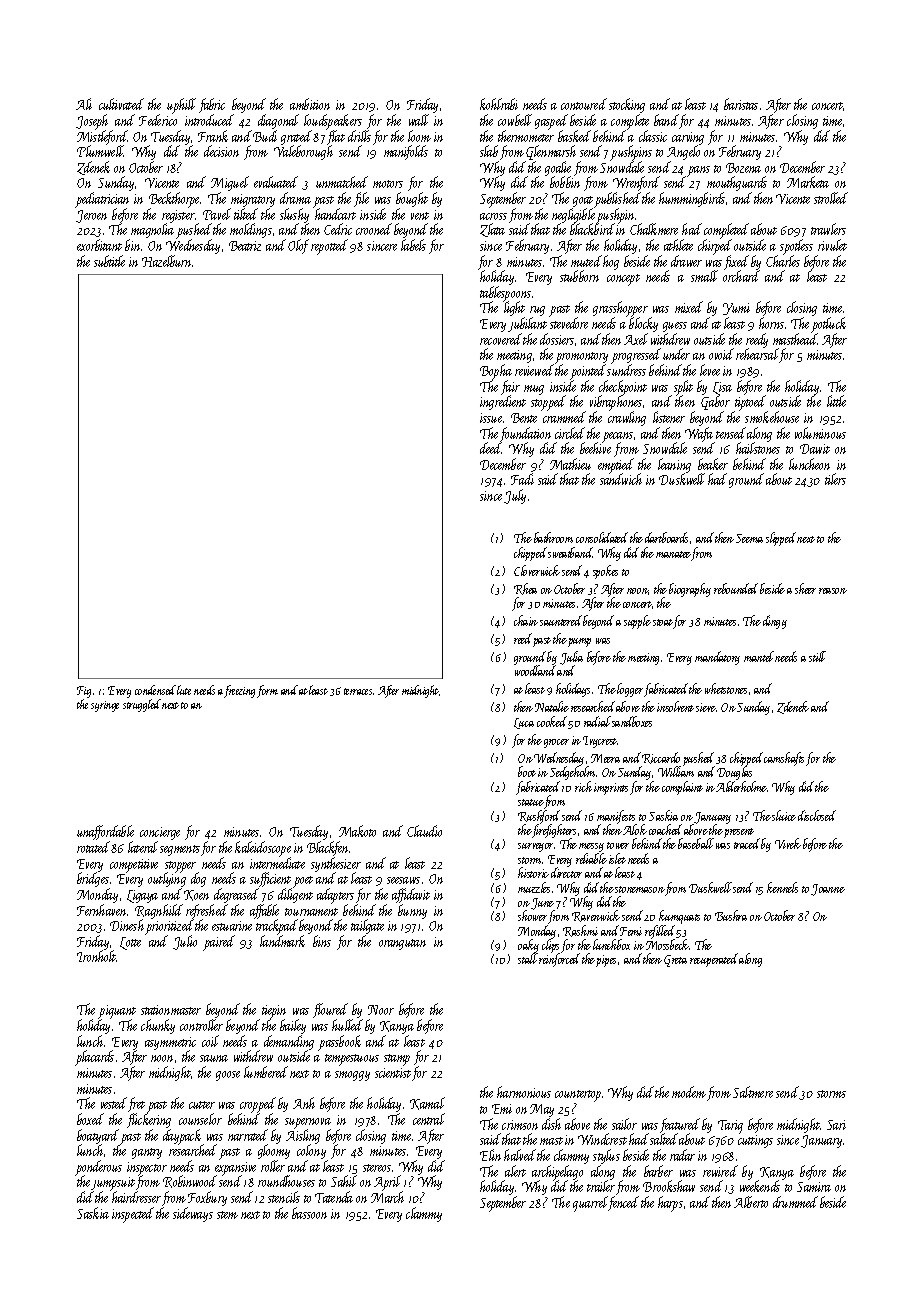 This image has height=1308, width=924. I want to click on kohlrabi, so click(499, 104).
